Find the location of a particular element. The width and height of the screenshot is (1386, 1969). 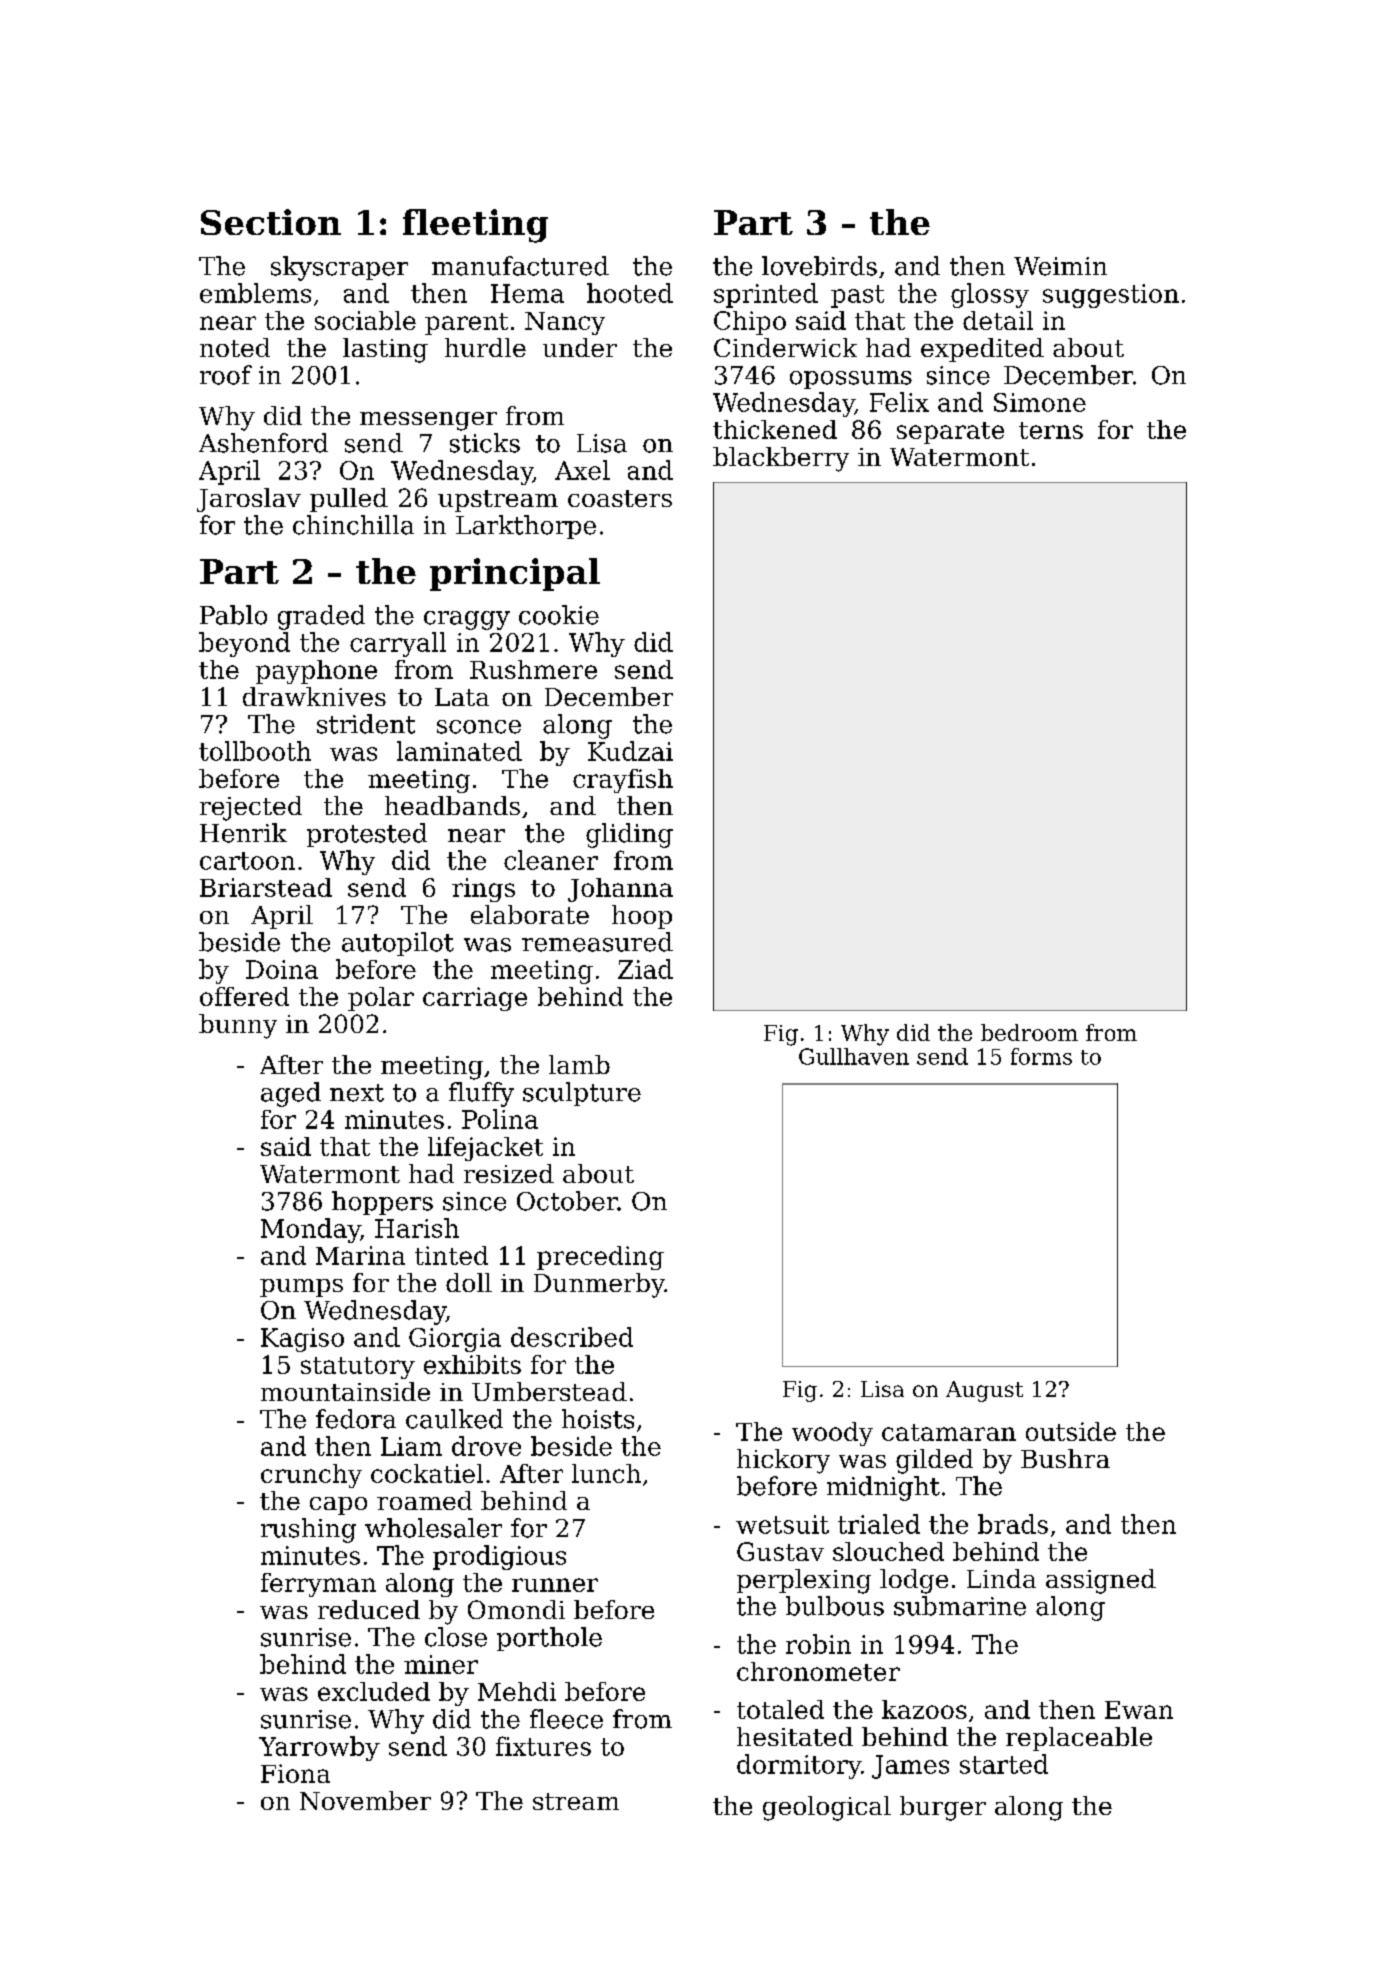

forms is located at coordinates (1041, 1056).
